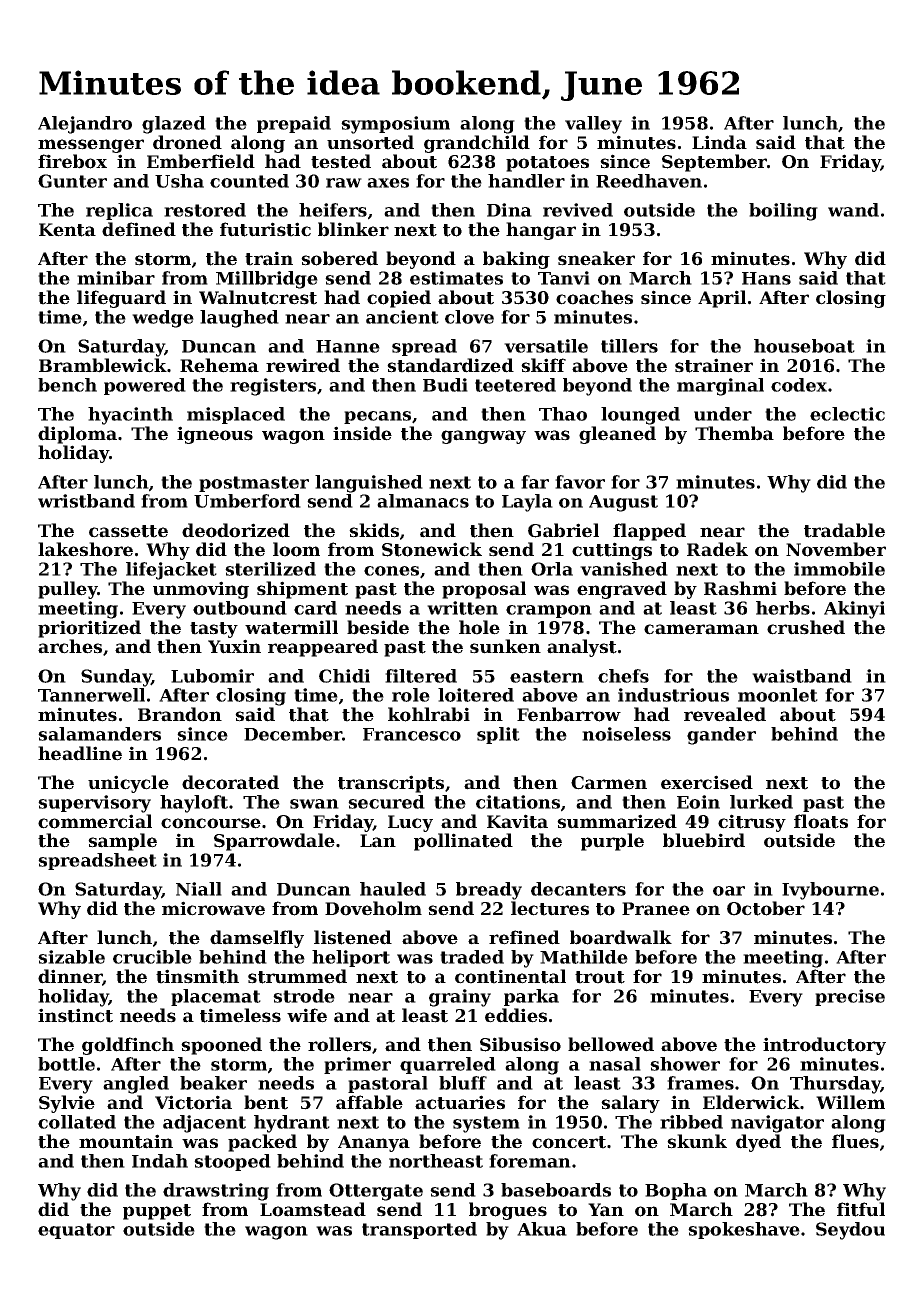  I want to click on sample, so click(122, 842).
